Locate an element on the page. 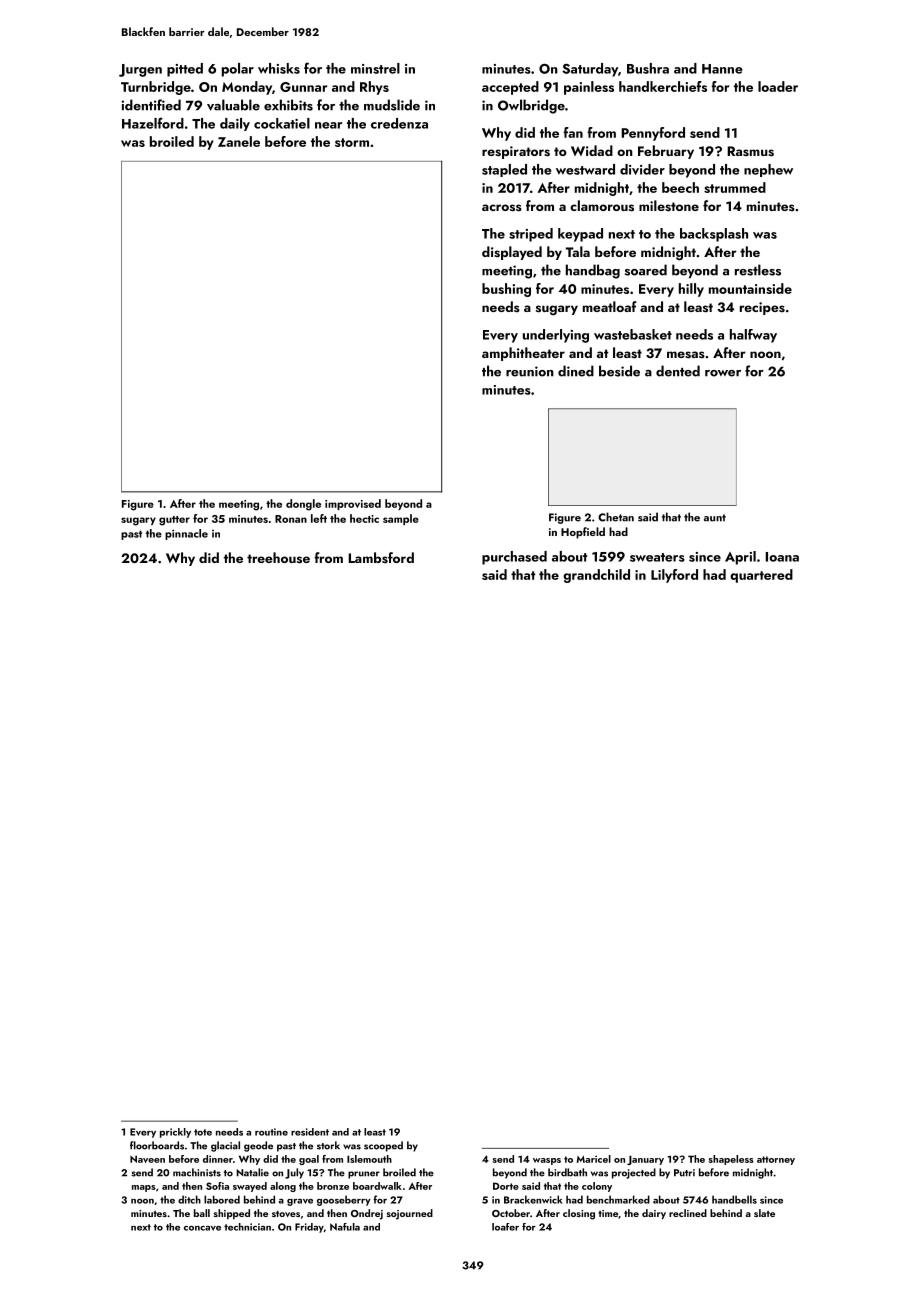  scooped is located at coordinates (383, 1146).
